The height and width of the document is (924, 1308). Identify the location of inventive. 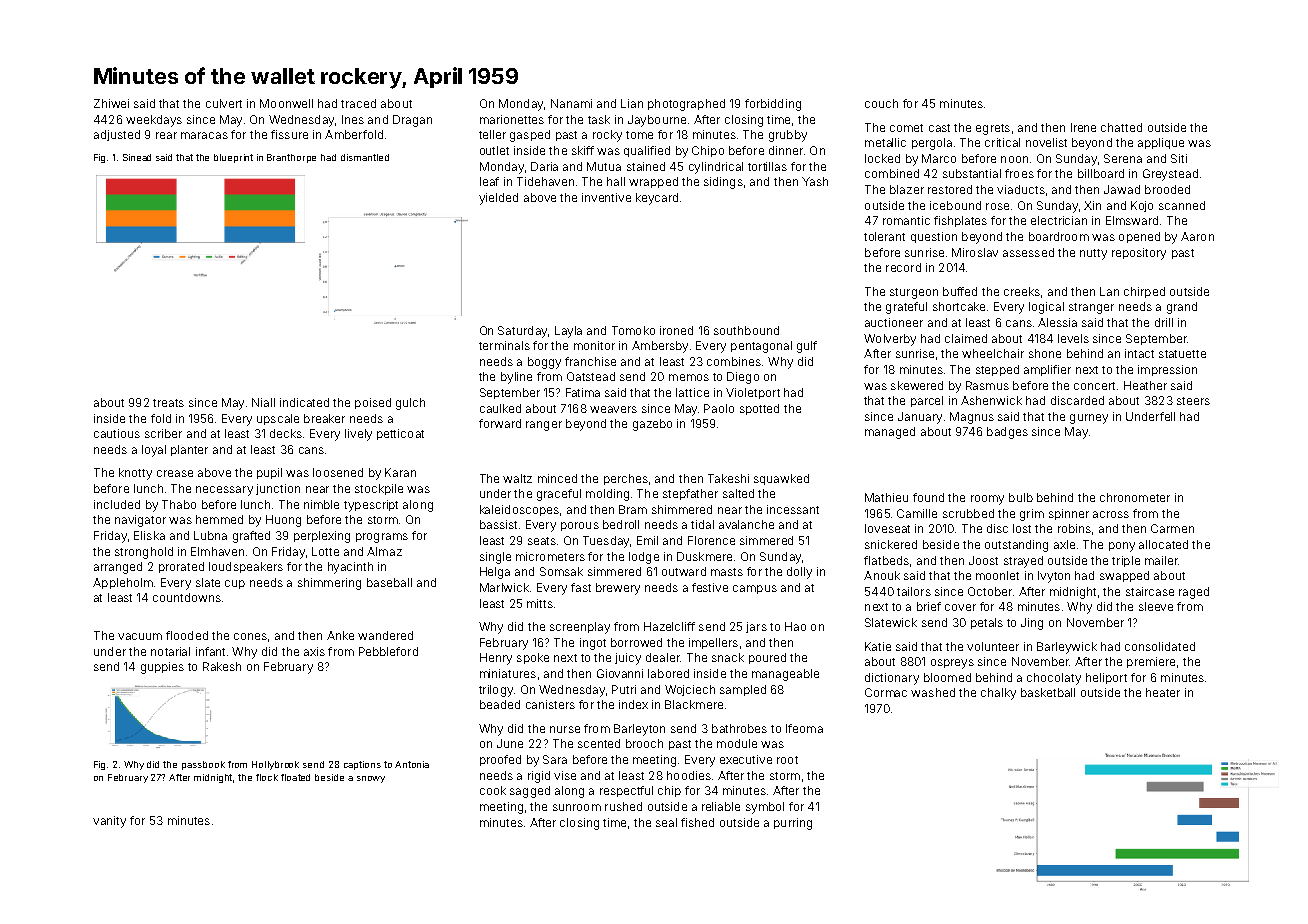
(606, 197).
